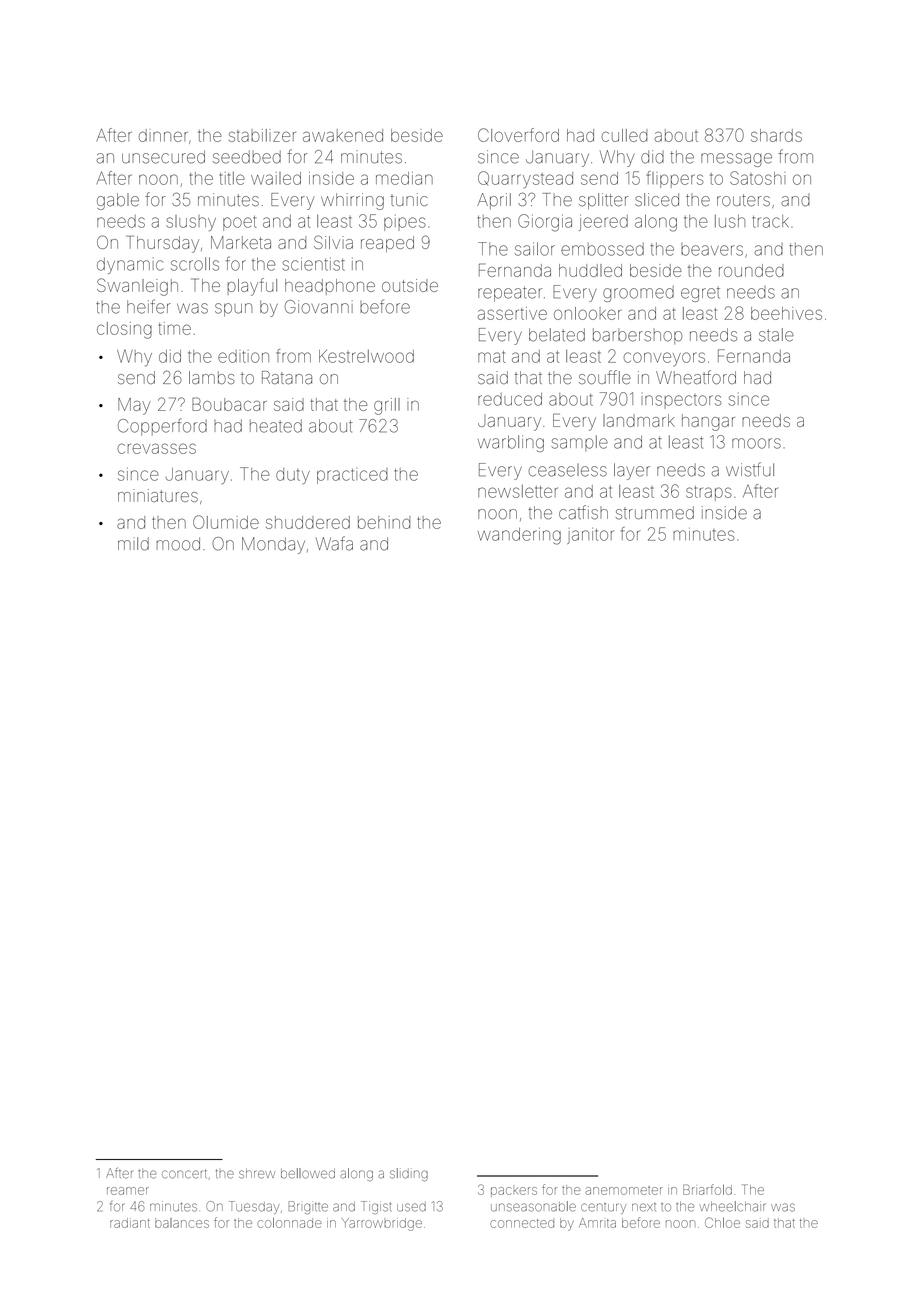 The image size is (924, 1308). What do you see at coordinates (519, 536) in the screenshot?
I see `wandering` at bounding box center [519, 536].
